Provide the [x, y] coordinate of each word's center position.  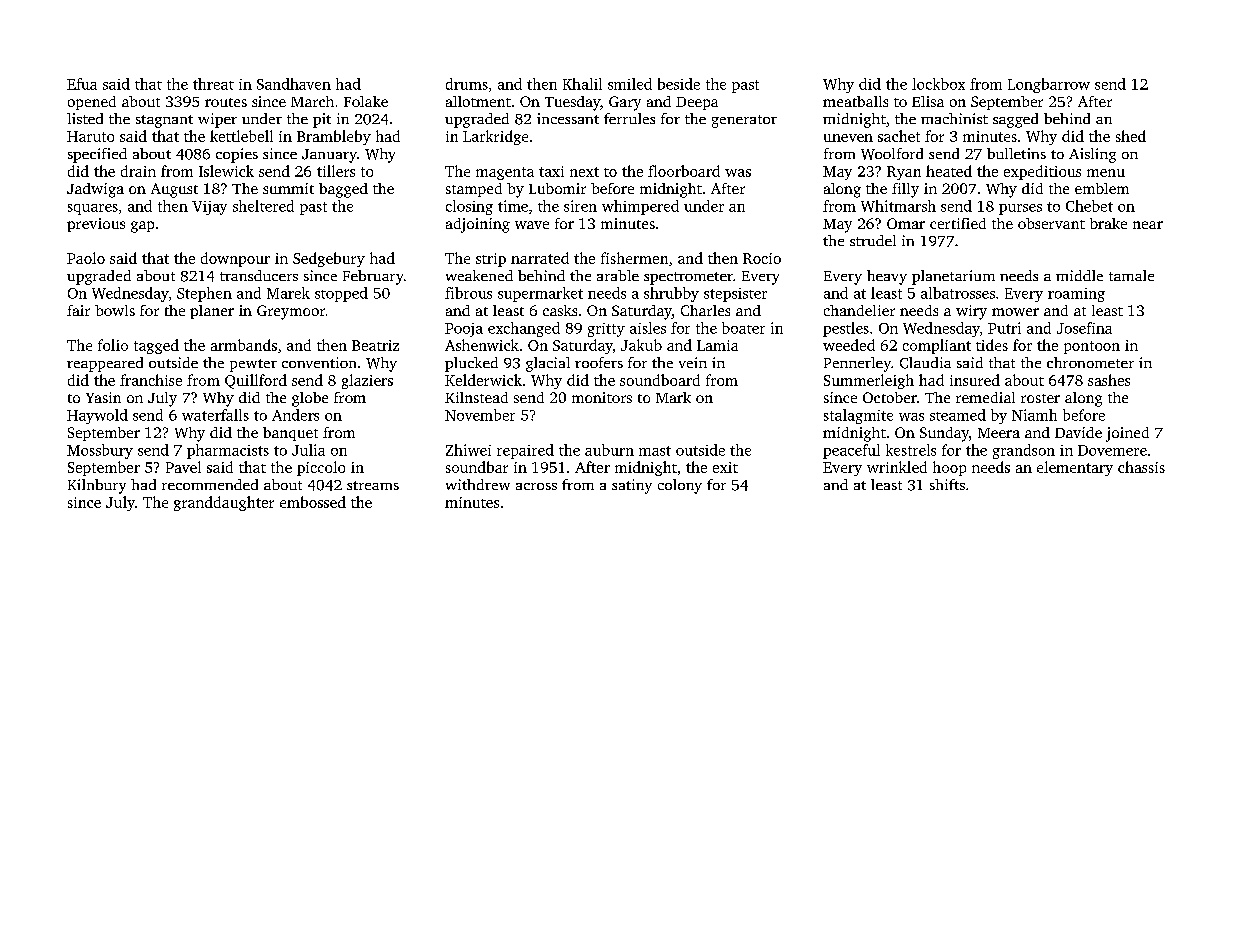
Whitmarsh [898, 206]
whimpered [640, 207]
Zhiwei [468, 450]
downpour [235, 259]
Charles [705, 310]
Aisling [1092, 155]
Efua [82, 84]
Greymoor [291, 312]
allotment [478, 101]
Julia [308, 450]
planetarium [953, 277]
